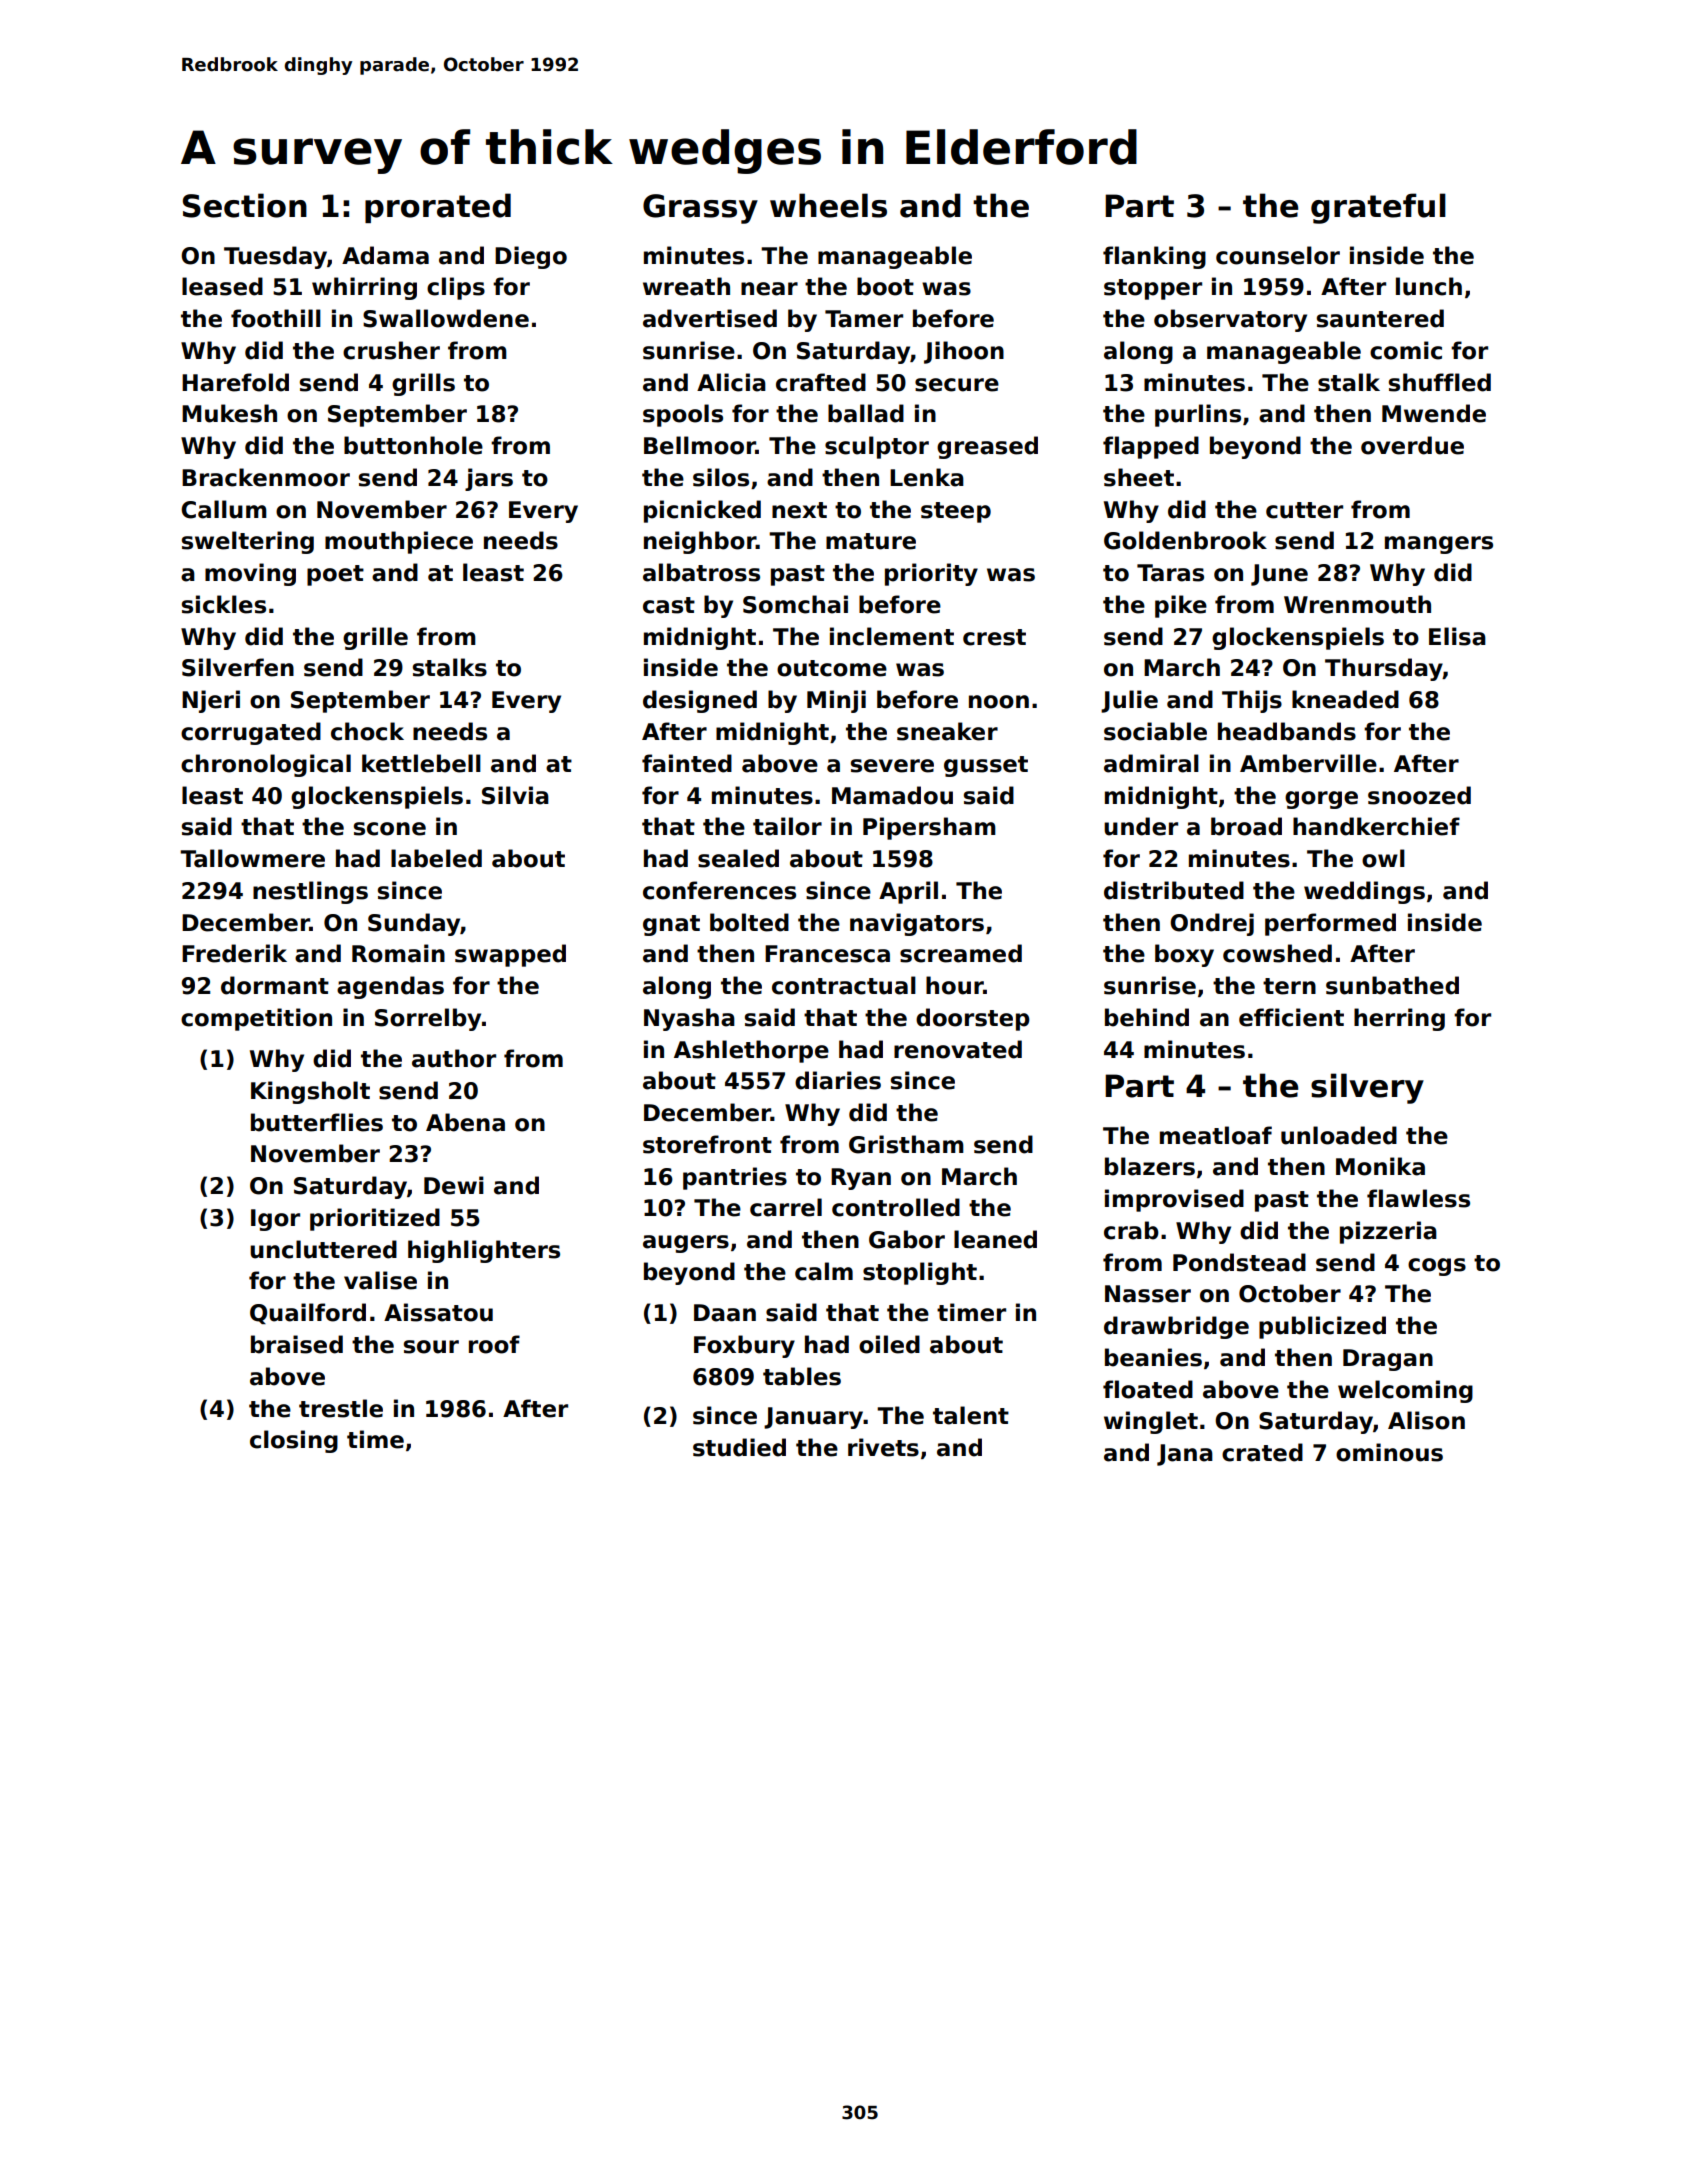 The height and width of the screenshot is (2178, 1683). I want to click on rivets, so click(883, 1447).
